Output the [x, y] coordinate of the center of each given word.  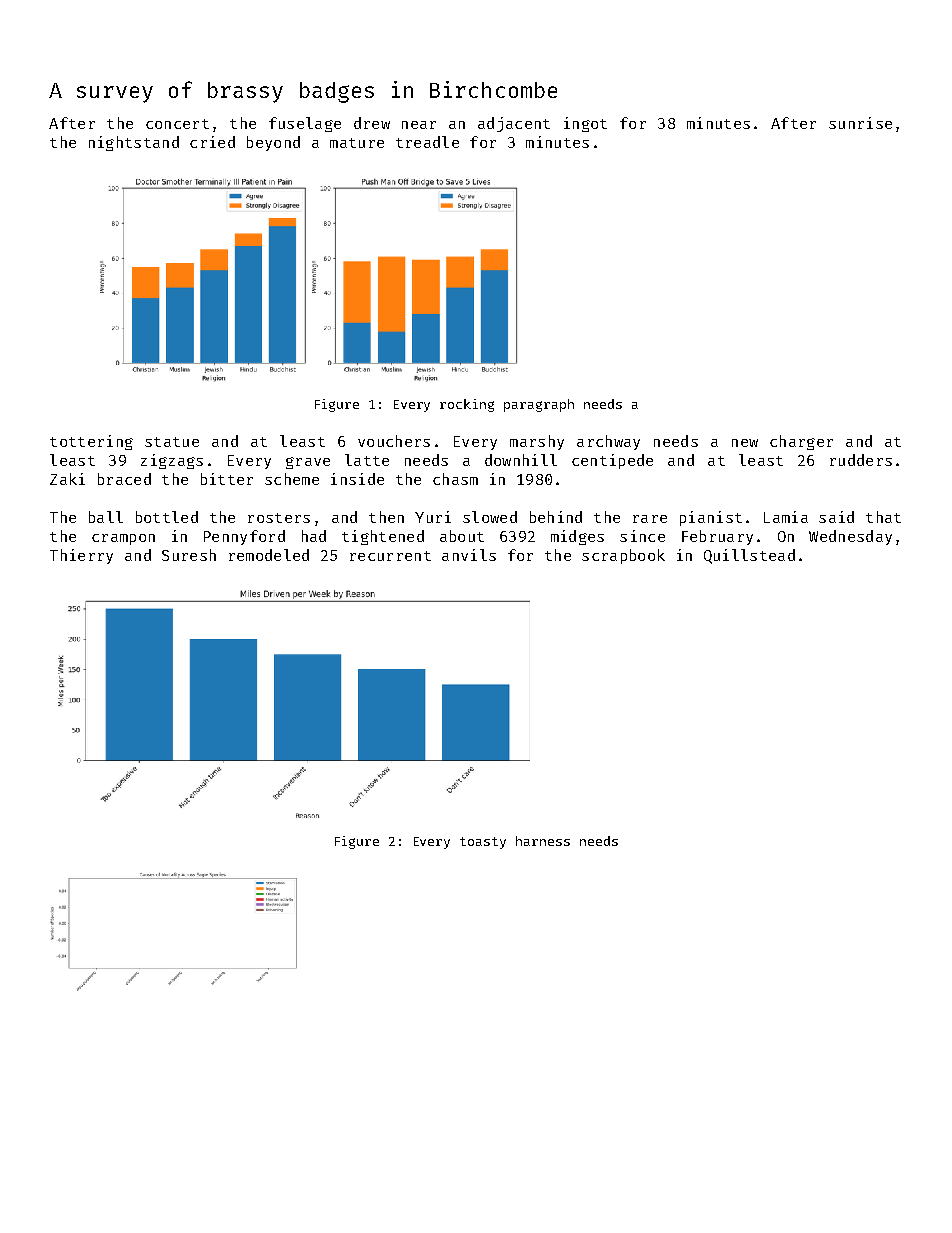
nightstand [134, 143]
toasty [483, 843]
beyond [273, 143]
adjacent [514, 124]
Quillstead [749, 556]
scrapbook [623, 556]
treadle [427, 142]
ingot [585, 124]
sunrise [860, 123]
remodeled [269, 555]
